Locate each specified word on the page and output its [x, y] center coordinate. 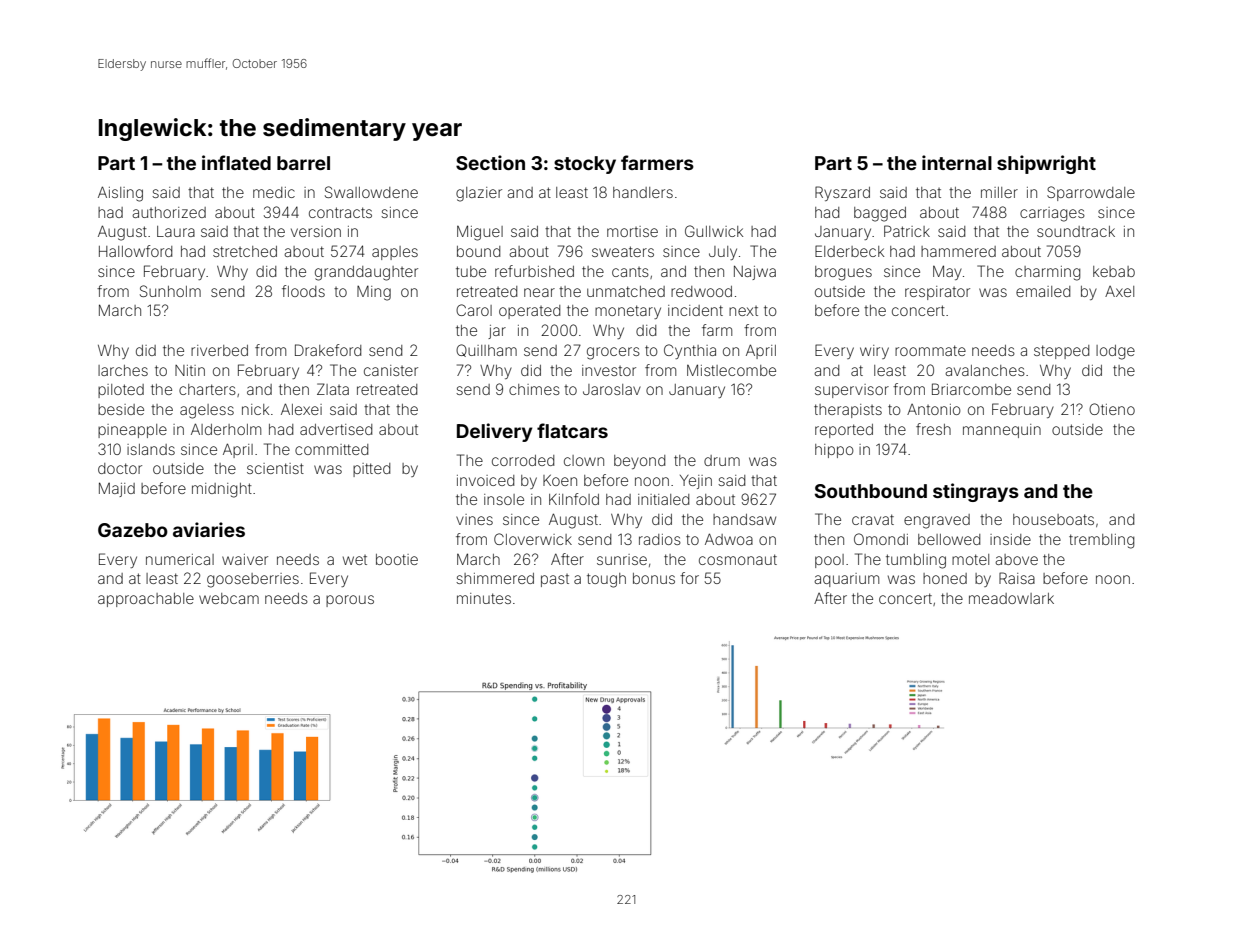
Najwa [755, 273]
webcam [229, 598]
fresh [933, 429]
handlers [643, 192]
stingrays [976, 492]
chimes [534, 389]
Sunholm [170, 291]
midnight [222, 490]
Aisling [120, 194]
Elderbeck [849, 251]
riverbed [219, 350]
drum [722, 460]
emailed [1043, 291]
